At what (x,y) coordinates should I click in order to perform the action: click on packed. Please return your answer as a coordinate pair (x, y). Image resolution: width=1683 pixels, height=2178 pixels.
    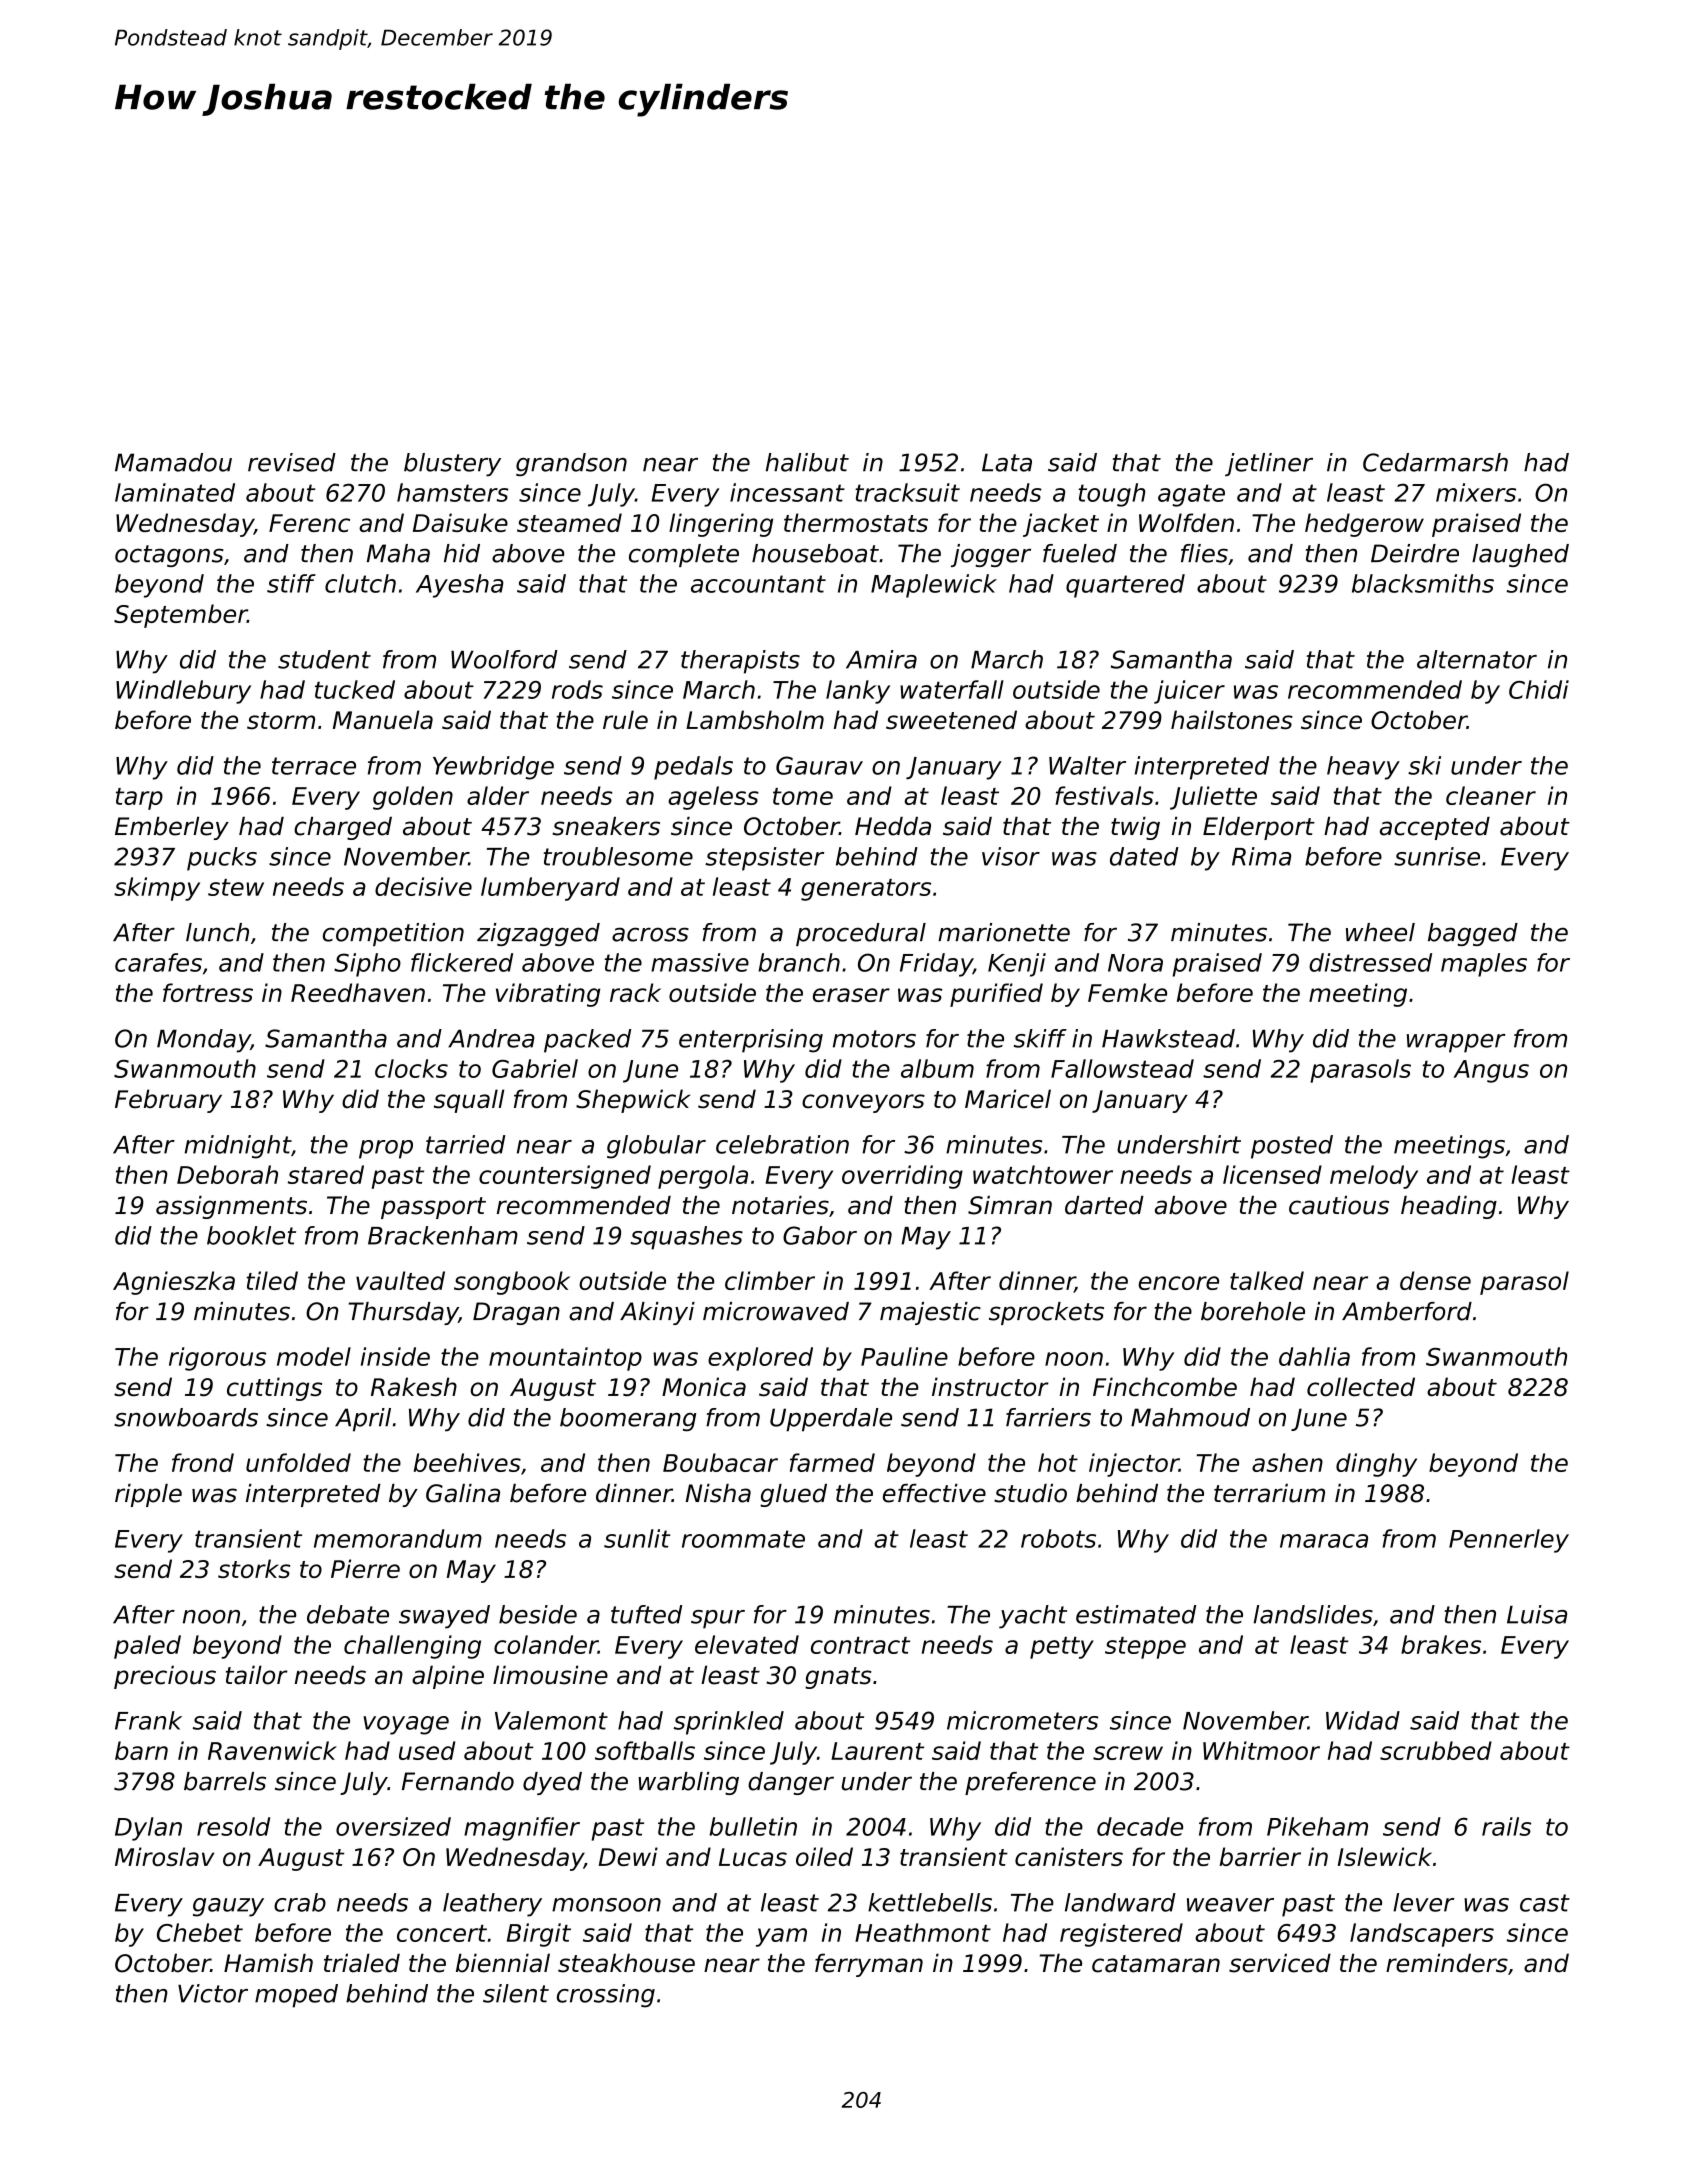
    Looking at the image, I should click on (587, 1041).
